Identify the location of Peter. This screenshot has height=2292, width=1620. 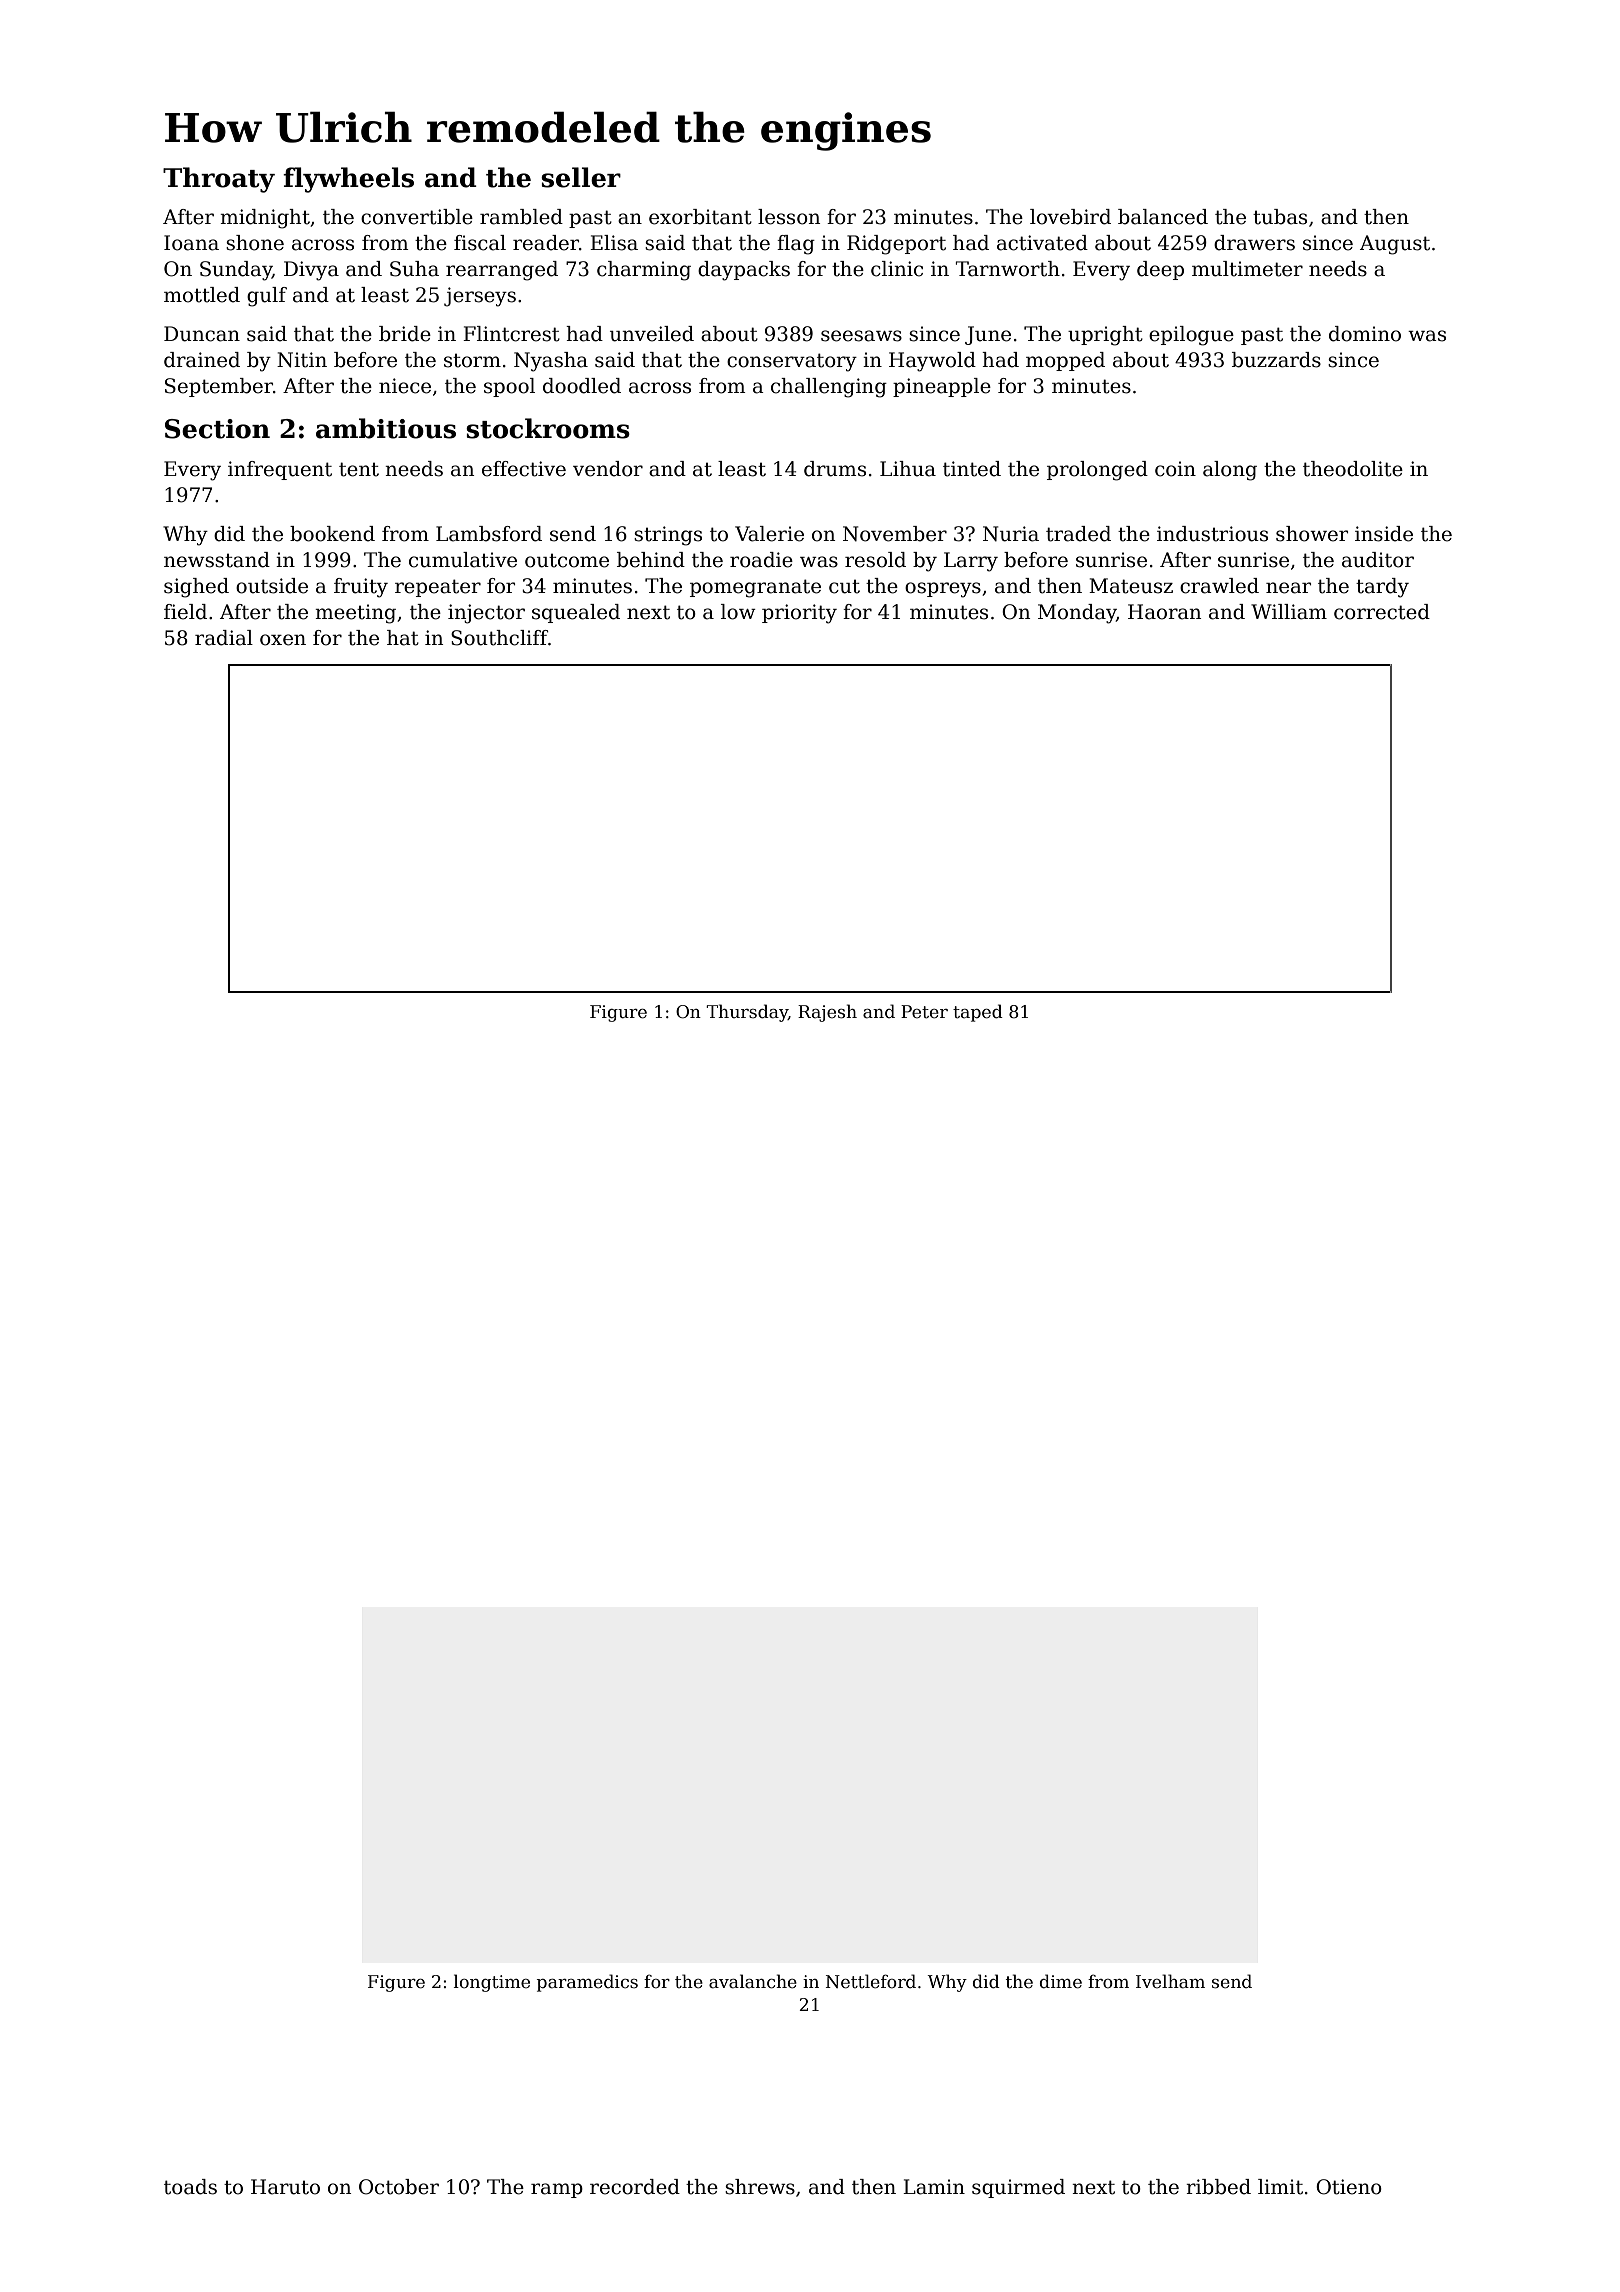
(924, 1012).
